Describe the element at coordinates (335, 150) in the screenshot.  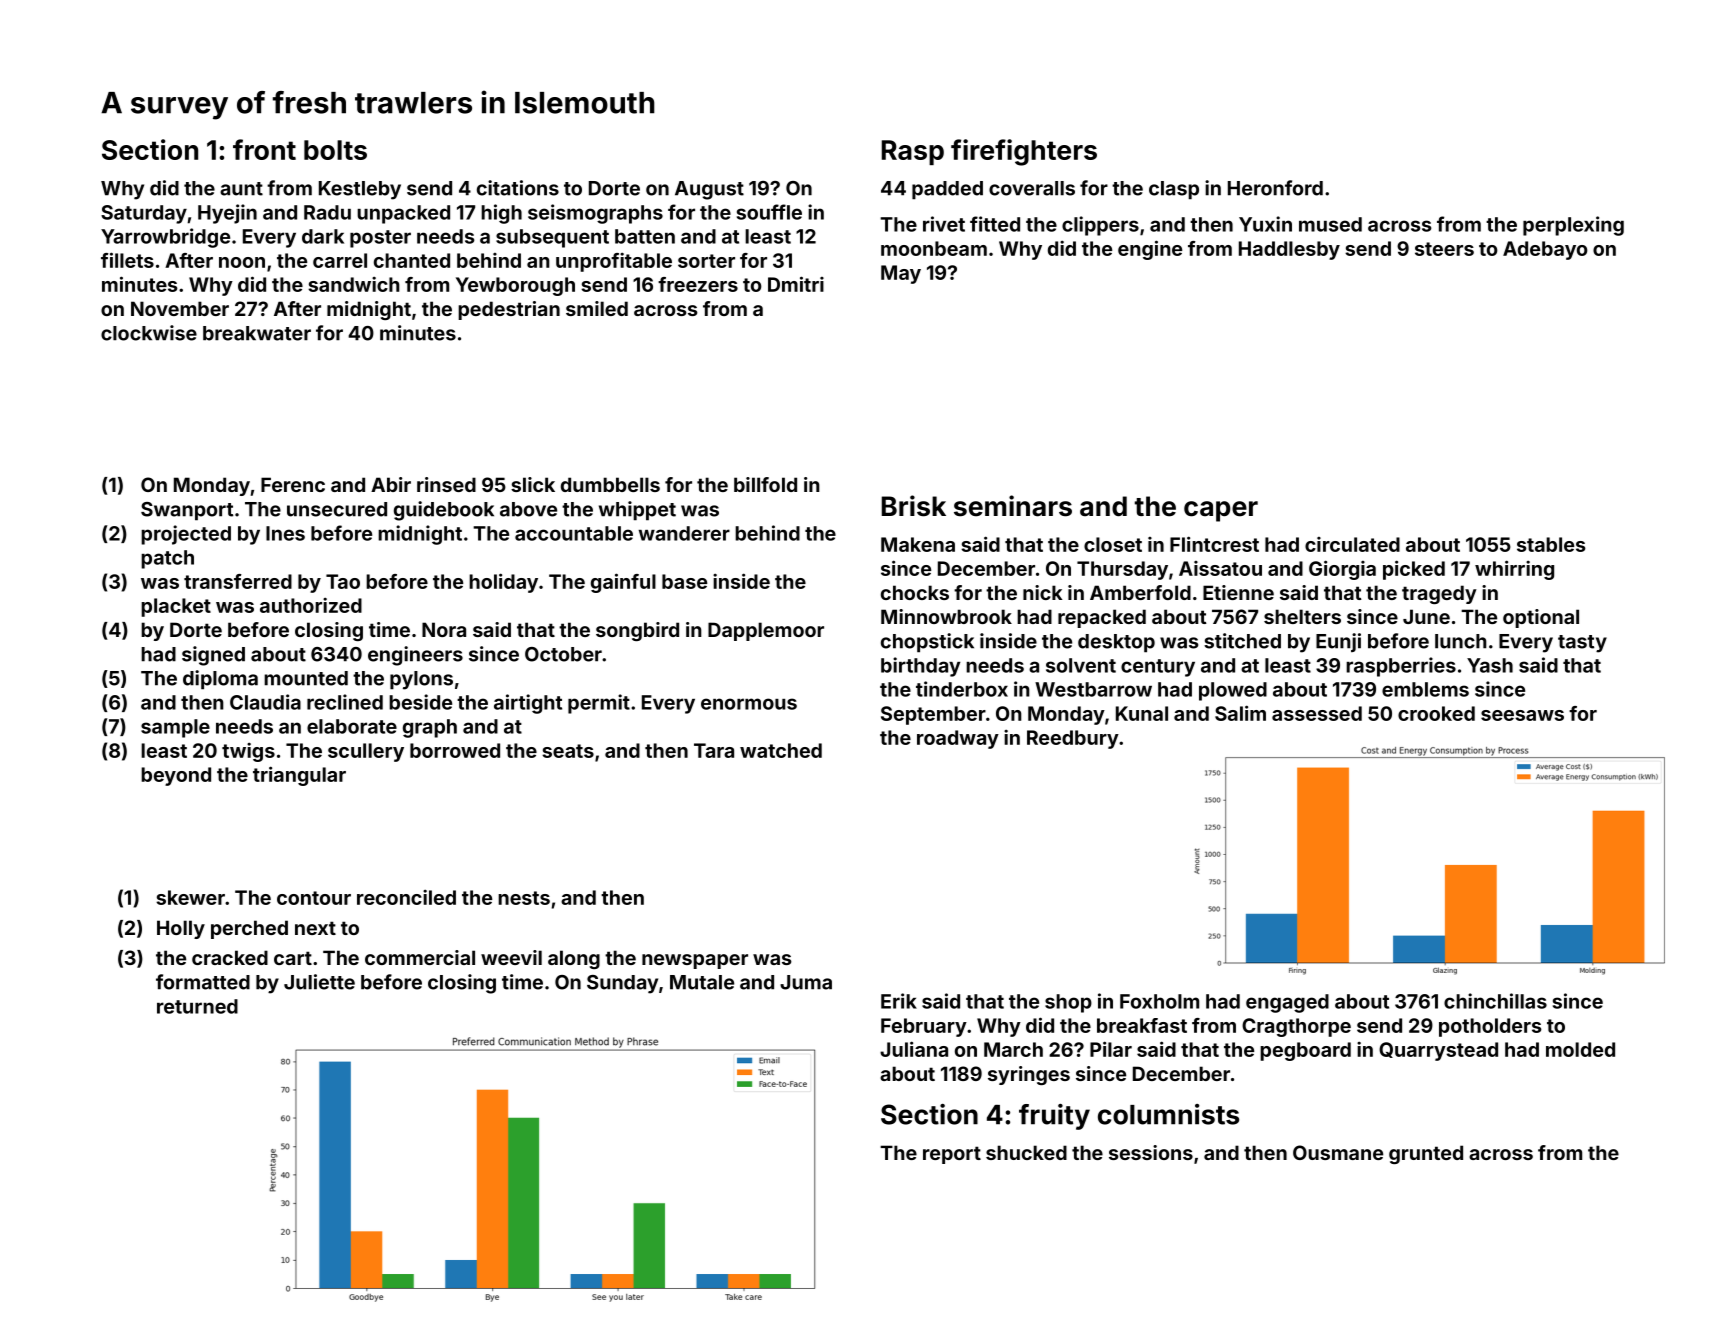
I see `bolts` at that location.
